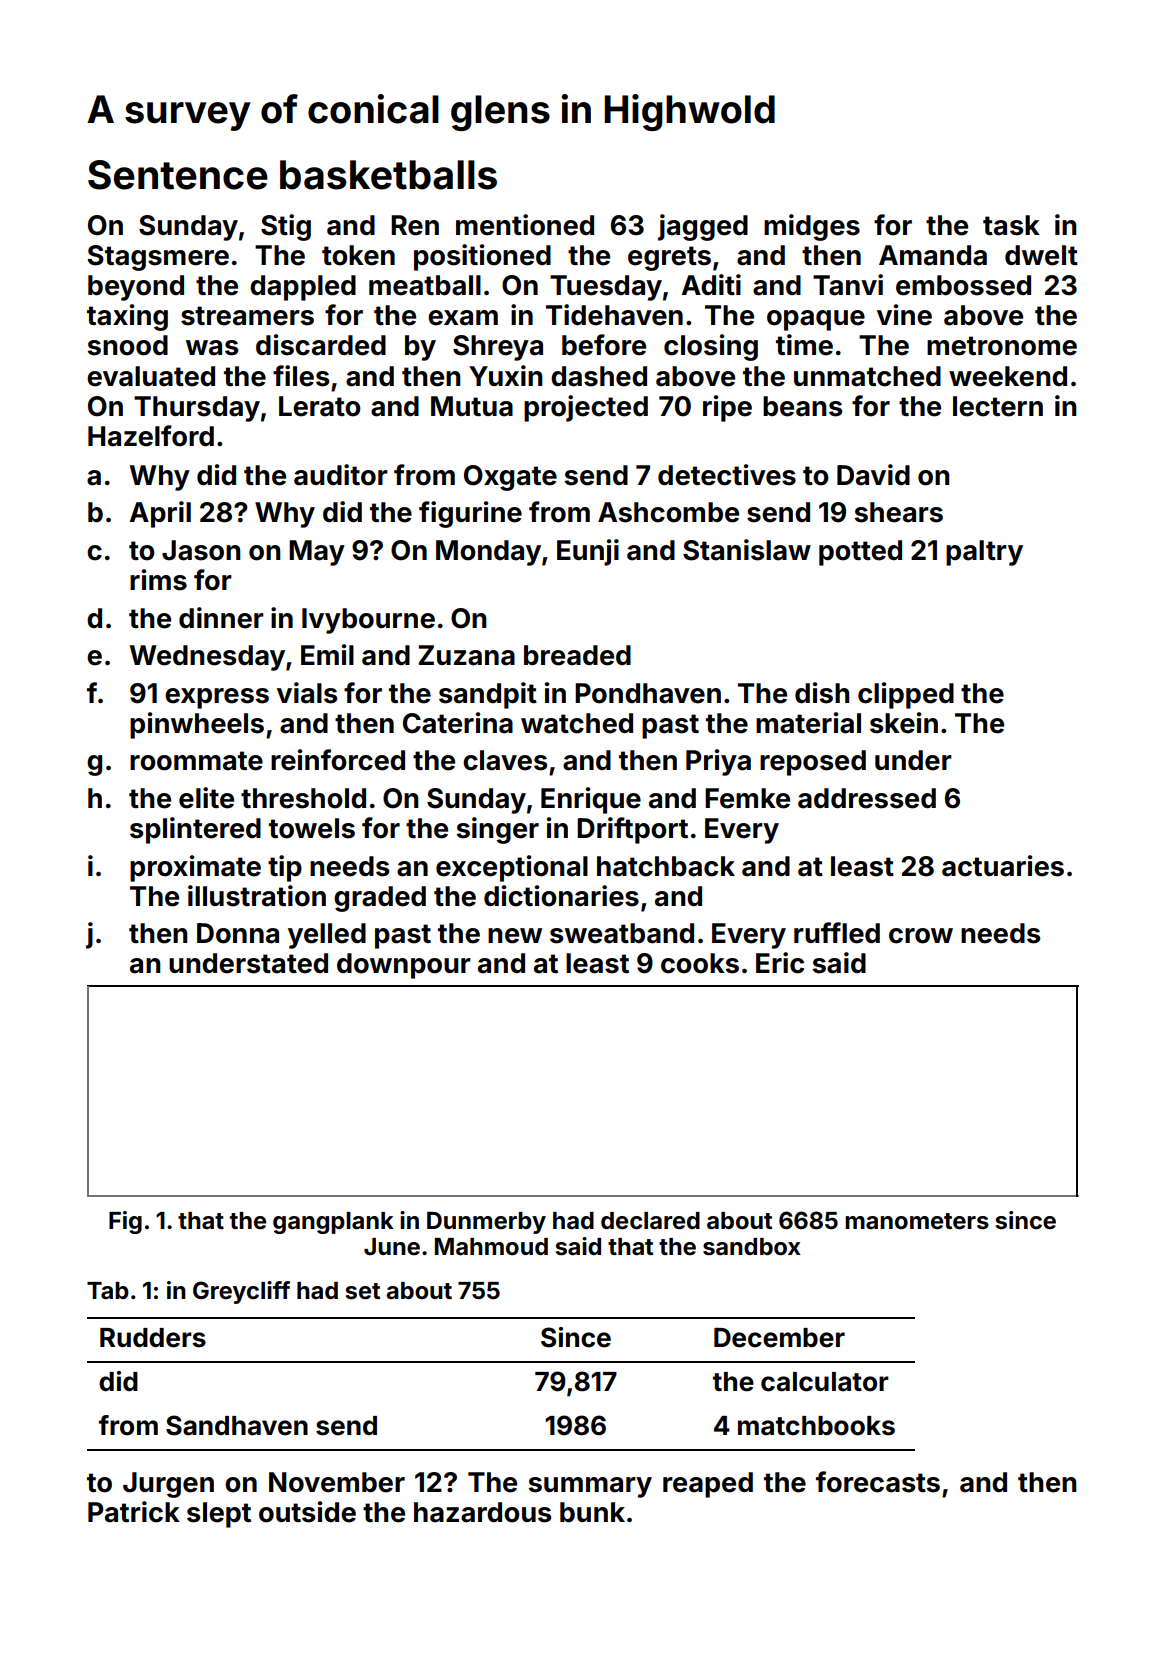  What do you see at coordinates (921, 936) in the screenshot?
I see `crow` at bounding box center [921, 936].
